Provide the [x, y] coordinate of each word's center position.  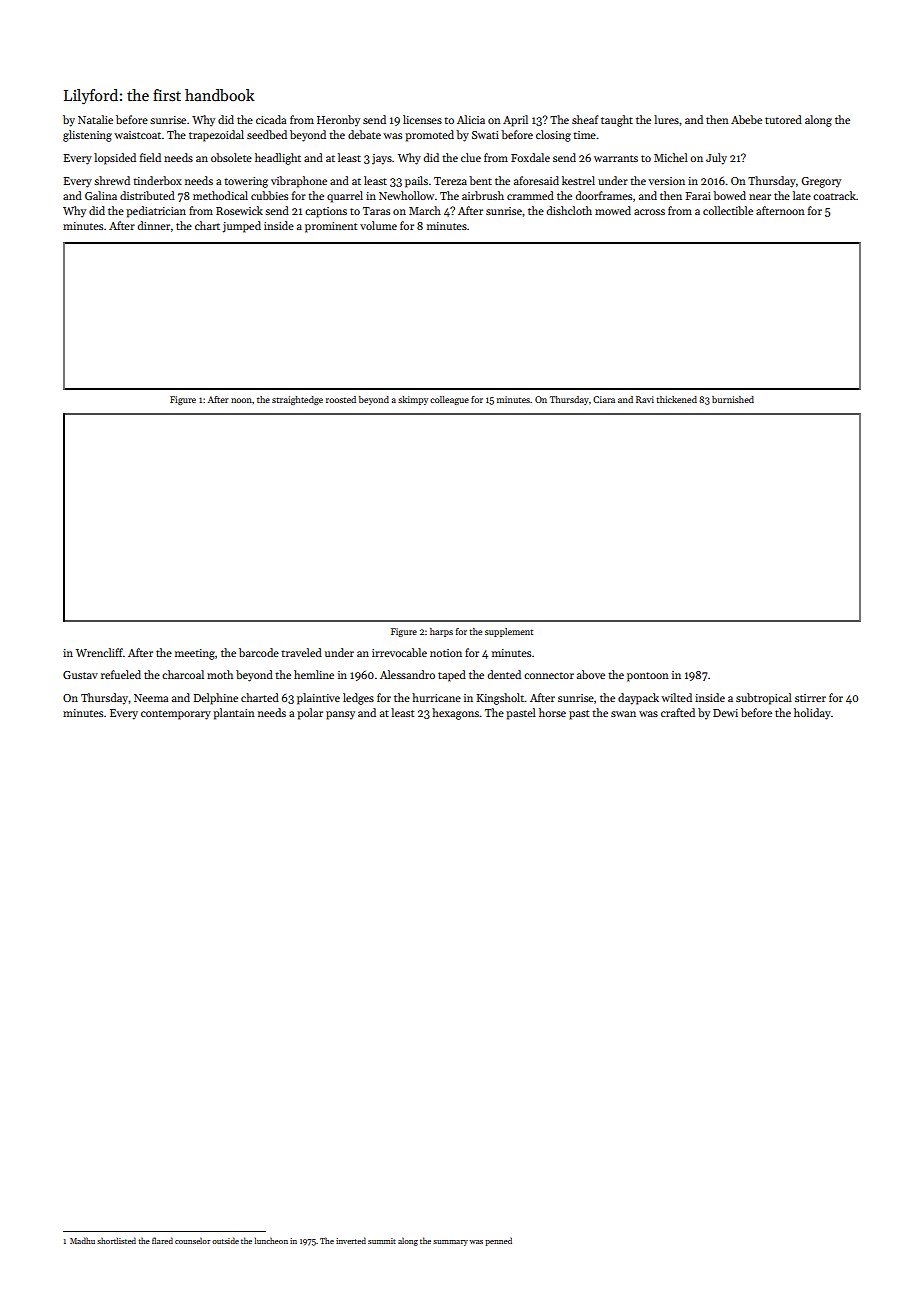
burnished [733, 399]
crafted [678, 712]
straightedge [297, 400]
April [515, 121]
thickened [676, 399]
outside [225, 1240]
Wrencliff [99, 652]
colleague [449, 400]
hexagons [455, 714]
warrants [616, 158]
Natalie [95, 119]
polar [310, 714]
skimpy [413, 400]
